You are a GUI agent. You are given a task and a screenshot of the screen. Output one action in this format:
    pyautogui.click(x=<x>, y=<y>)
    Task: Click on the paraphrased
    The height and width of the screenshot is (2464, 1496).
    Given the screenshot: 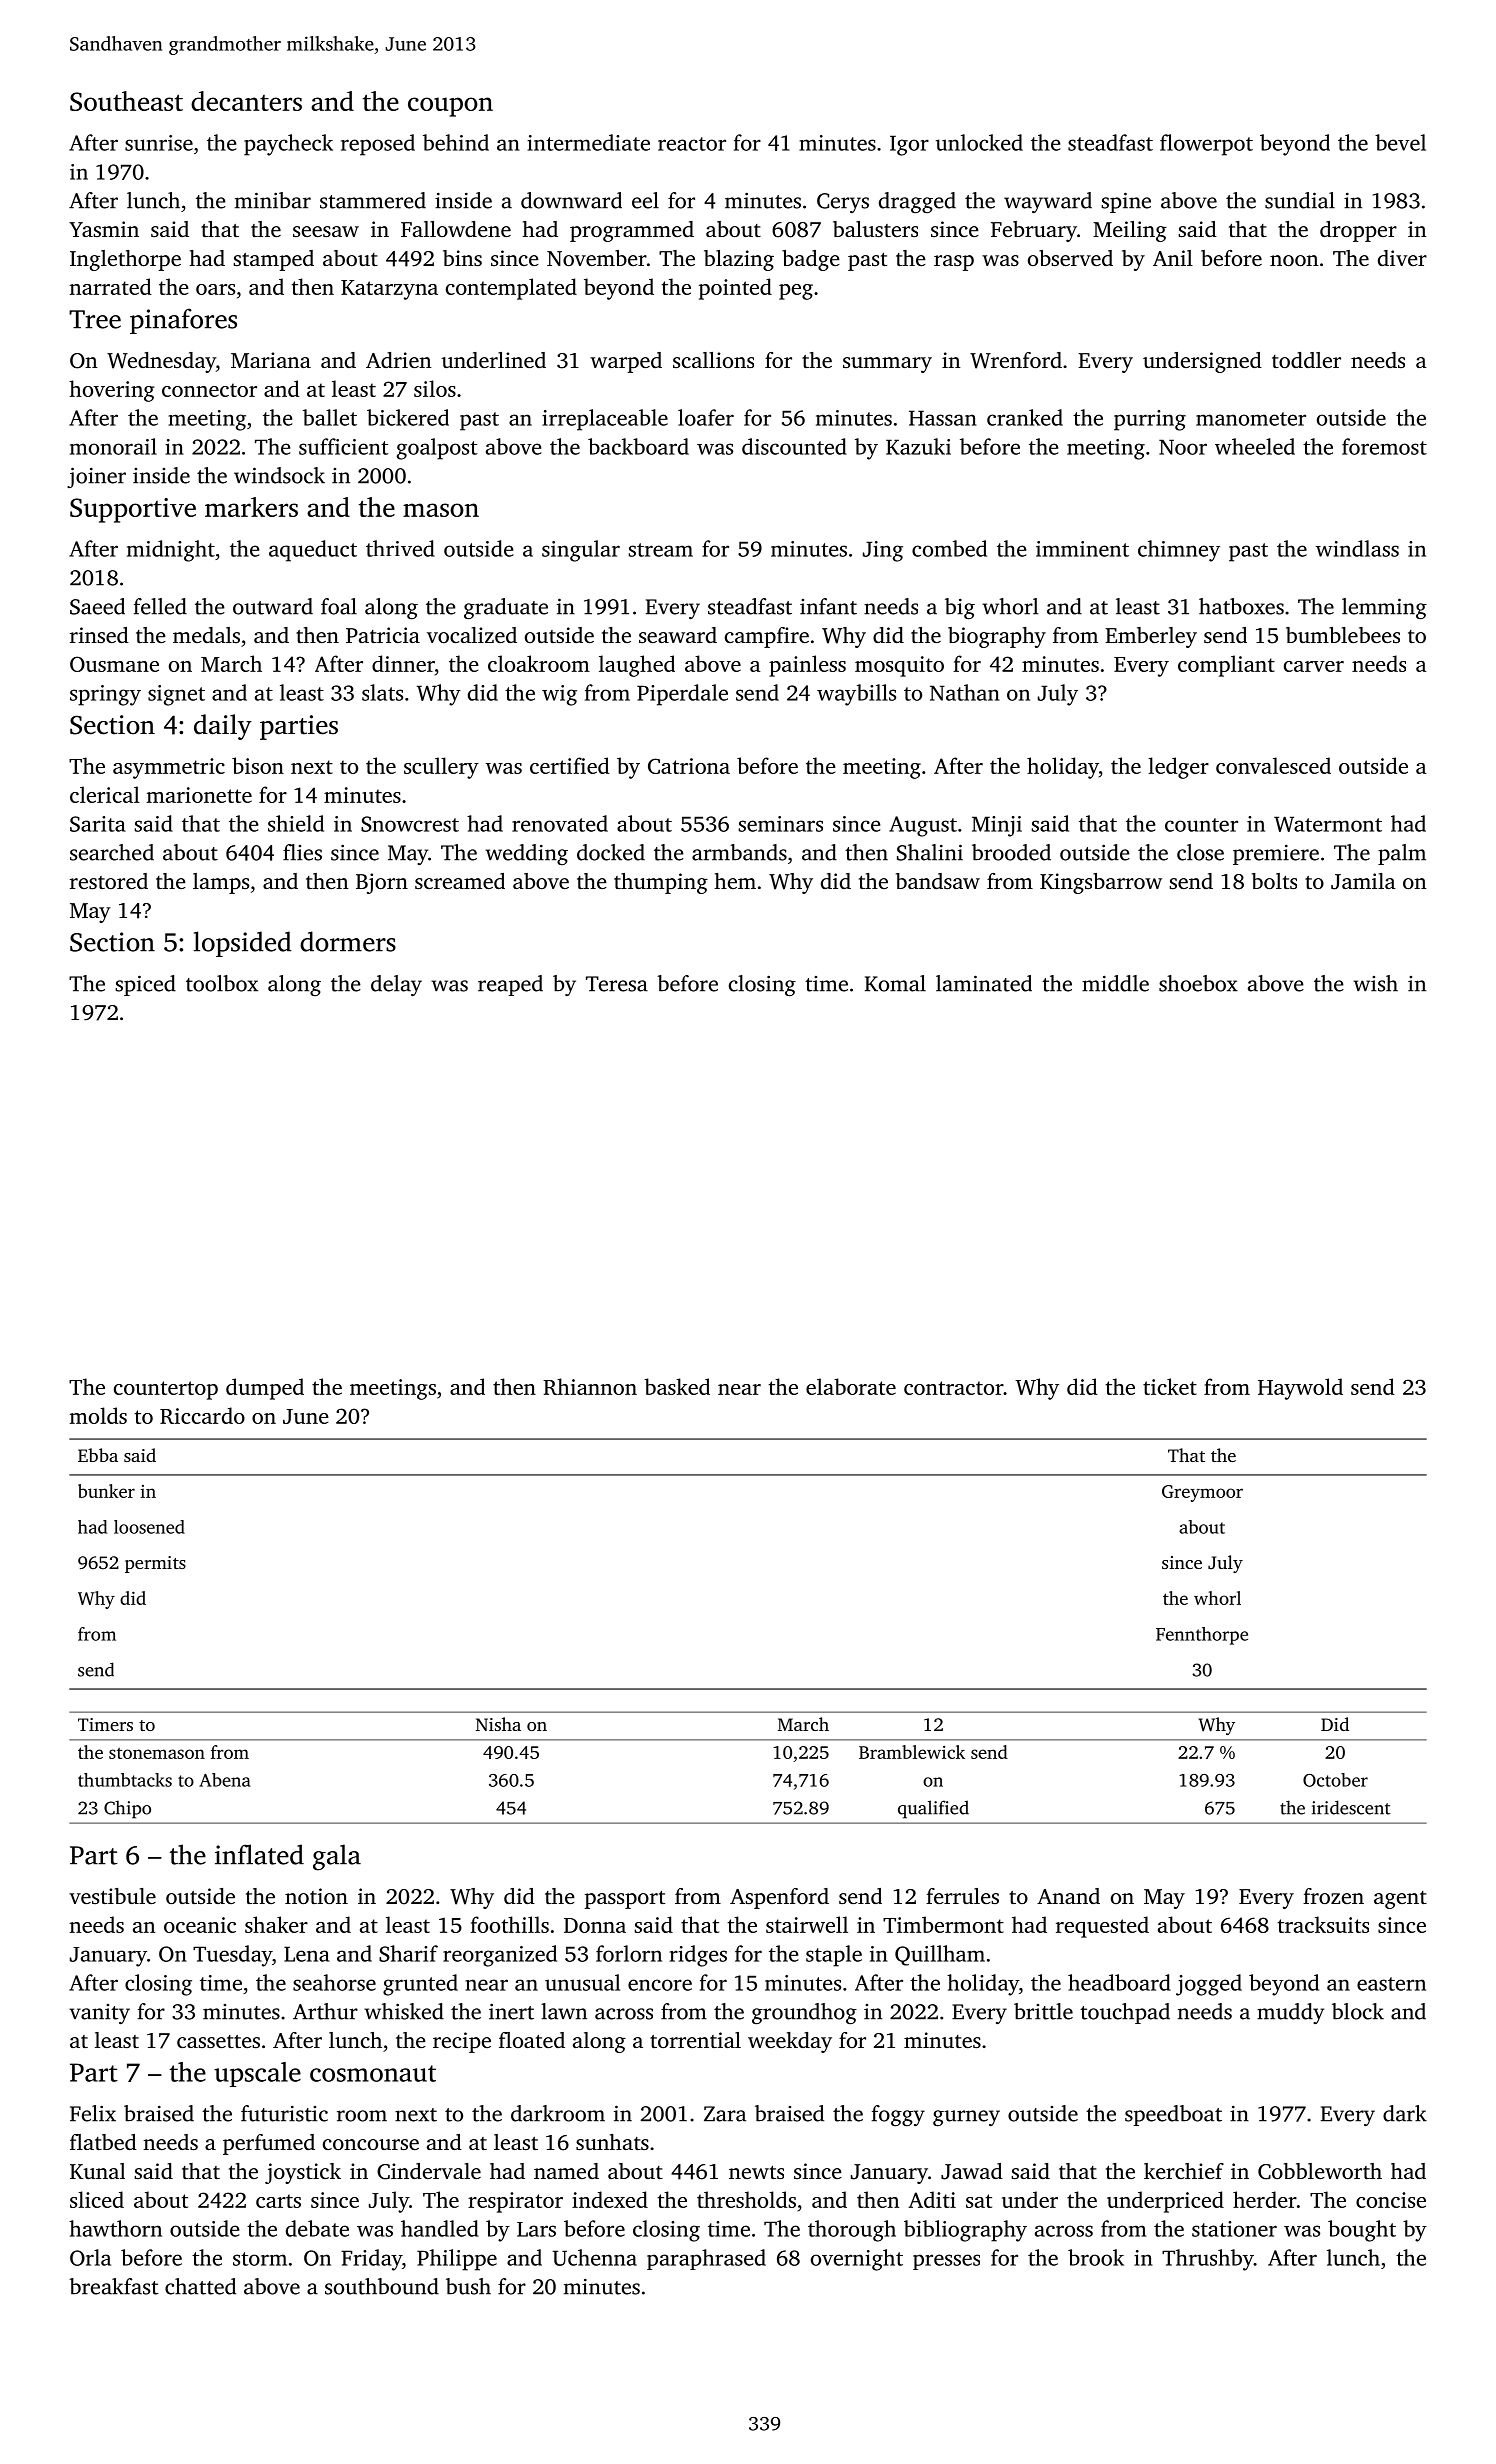 What is the action you would take?
    pyautogui.click(x=706, y=2259)
